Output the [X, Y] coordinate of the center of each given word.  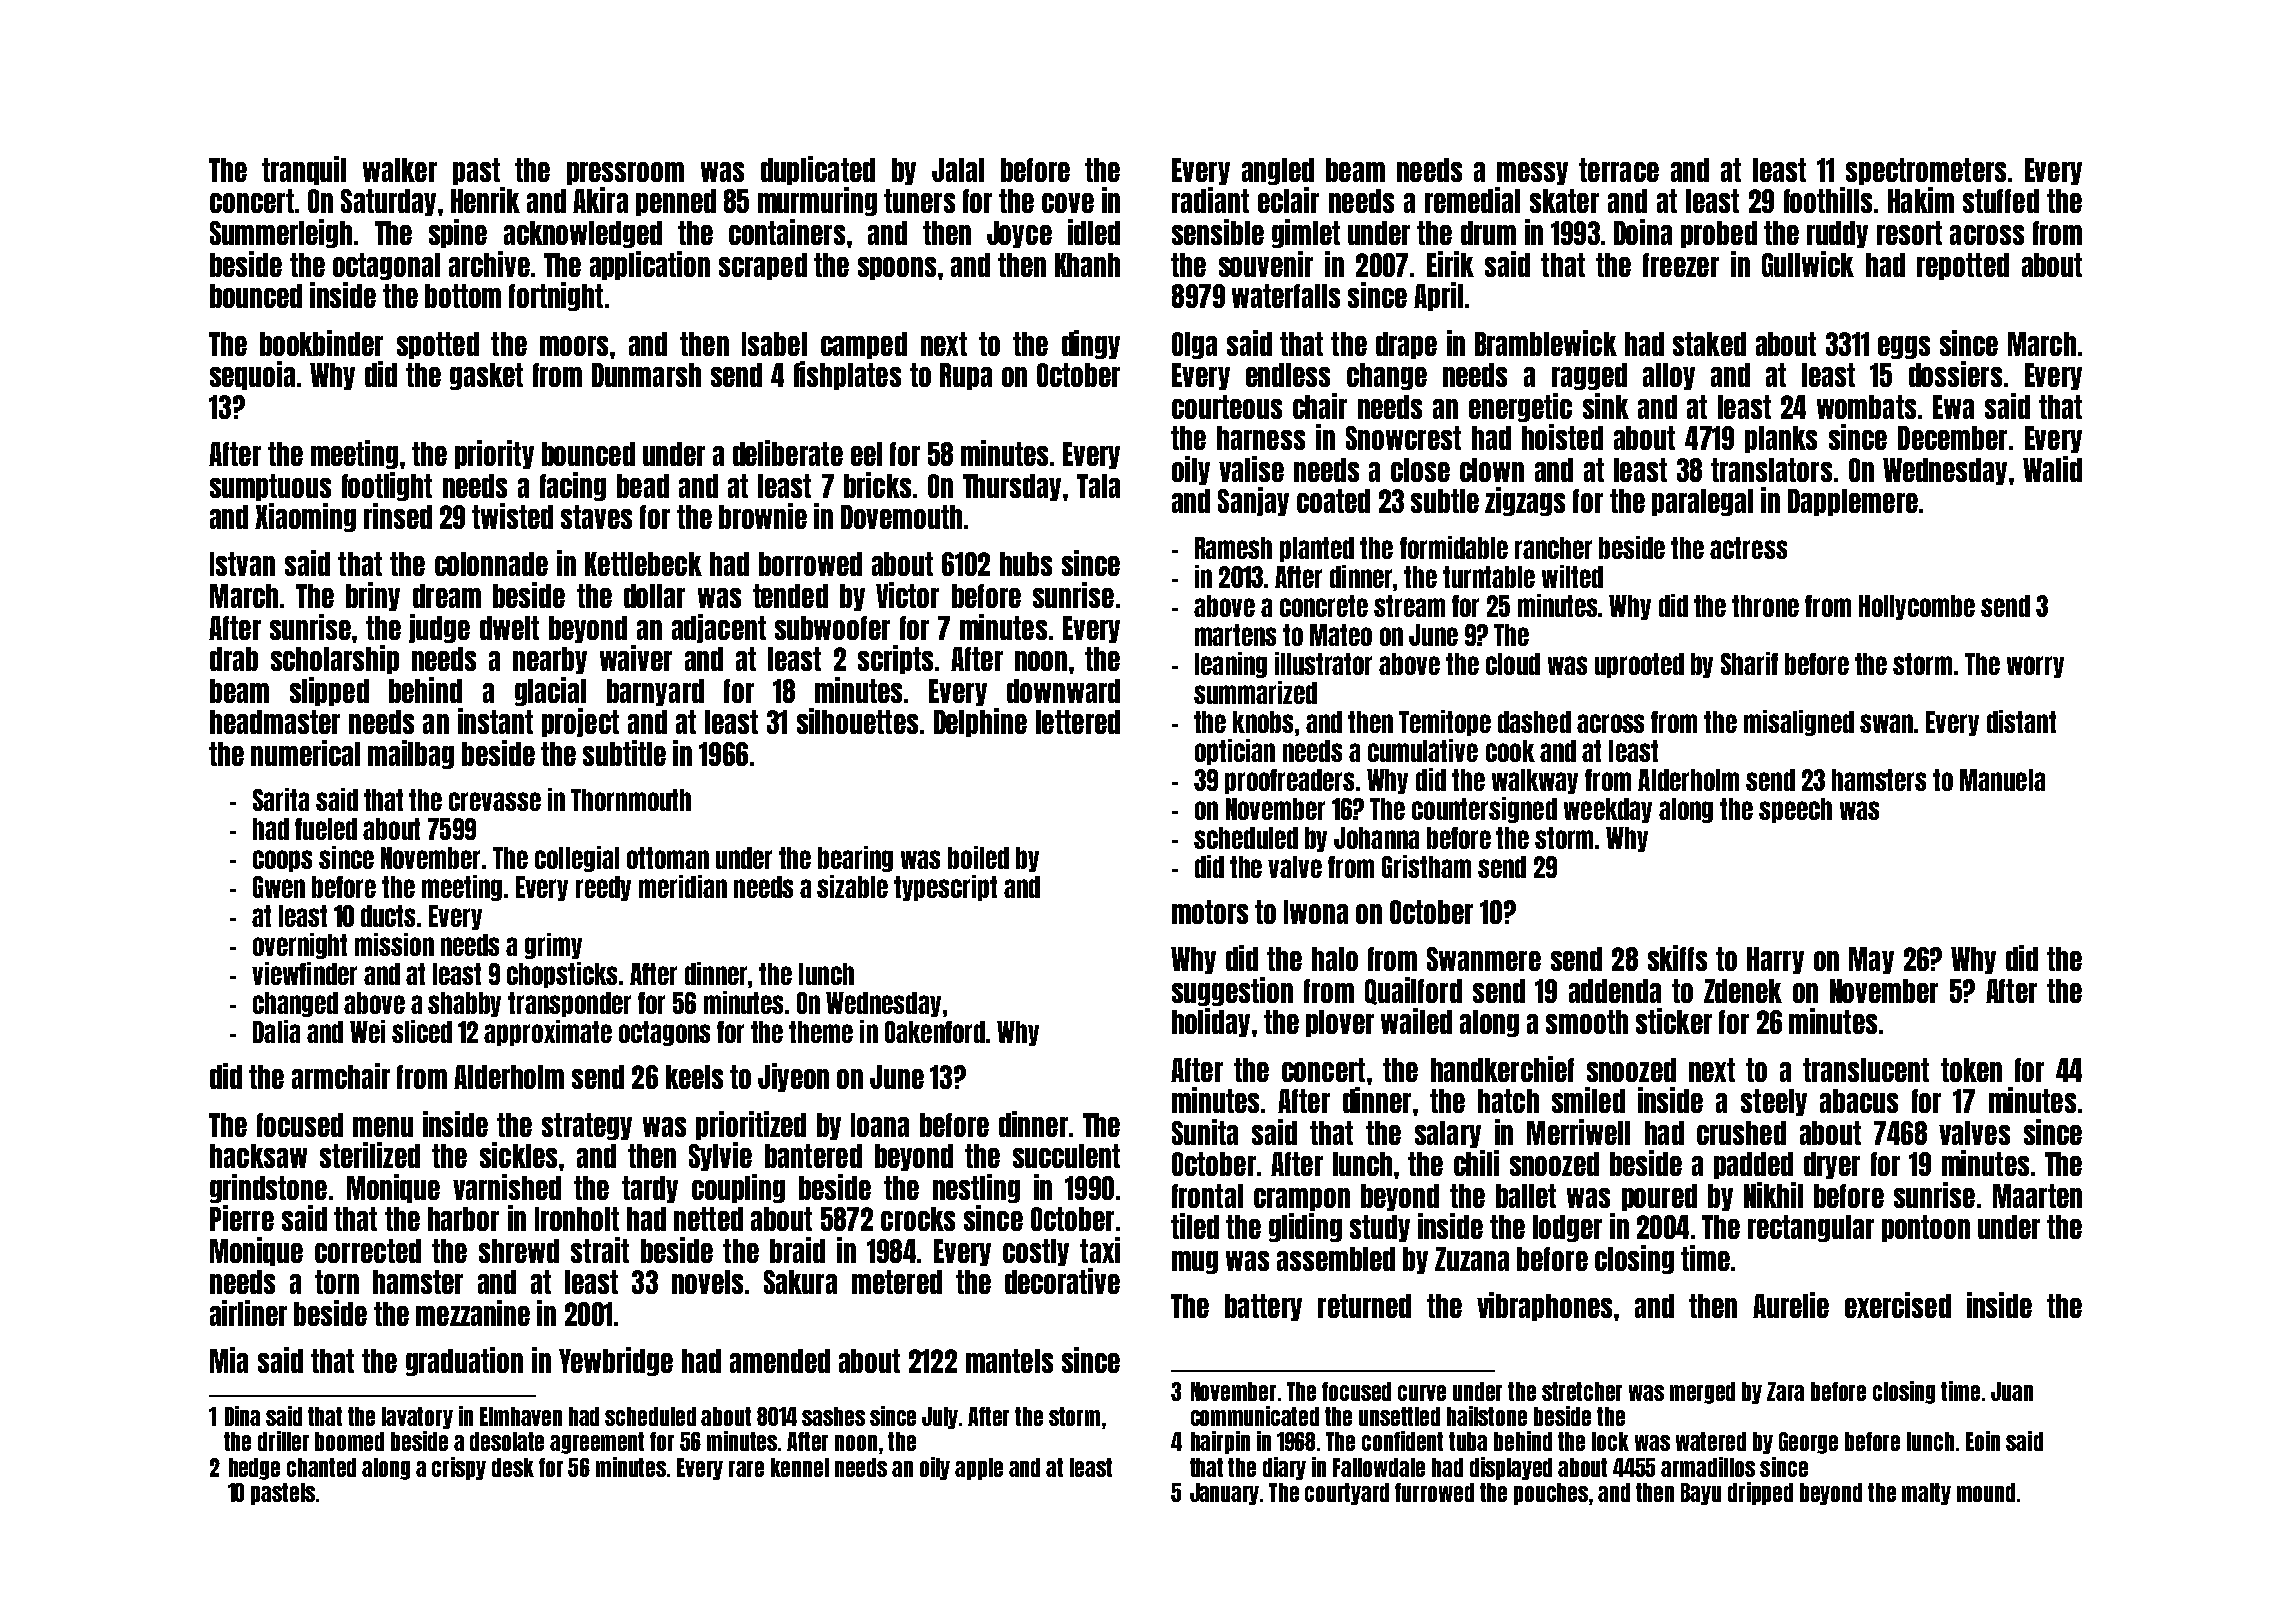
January [1224, 1494]
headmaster [275, 722]
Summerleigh [281, 233]
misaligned [1799, 723]
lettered [1078, 722]
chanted [321, 1467]
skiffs [1677, 958]
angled [1278, 171]
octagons [664, 1033]
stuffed [2001, 201]
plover [1340, 1023]
